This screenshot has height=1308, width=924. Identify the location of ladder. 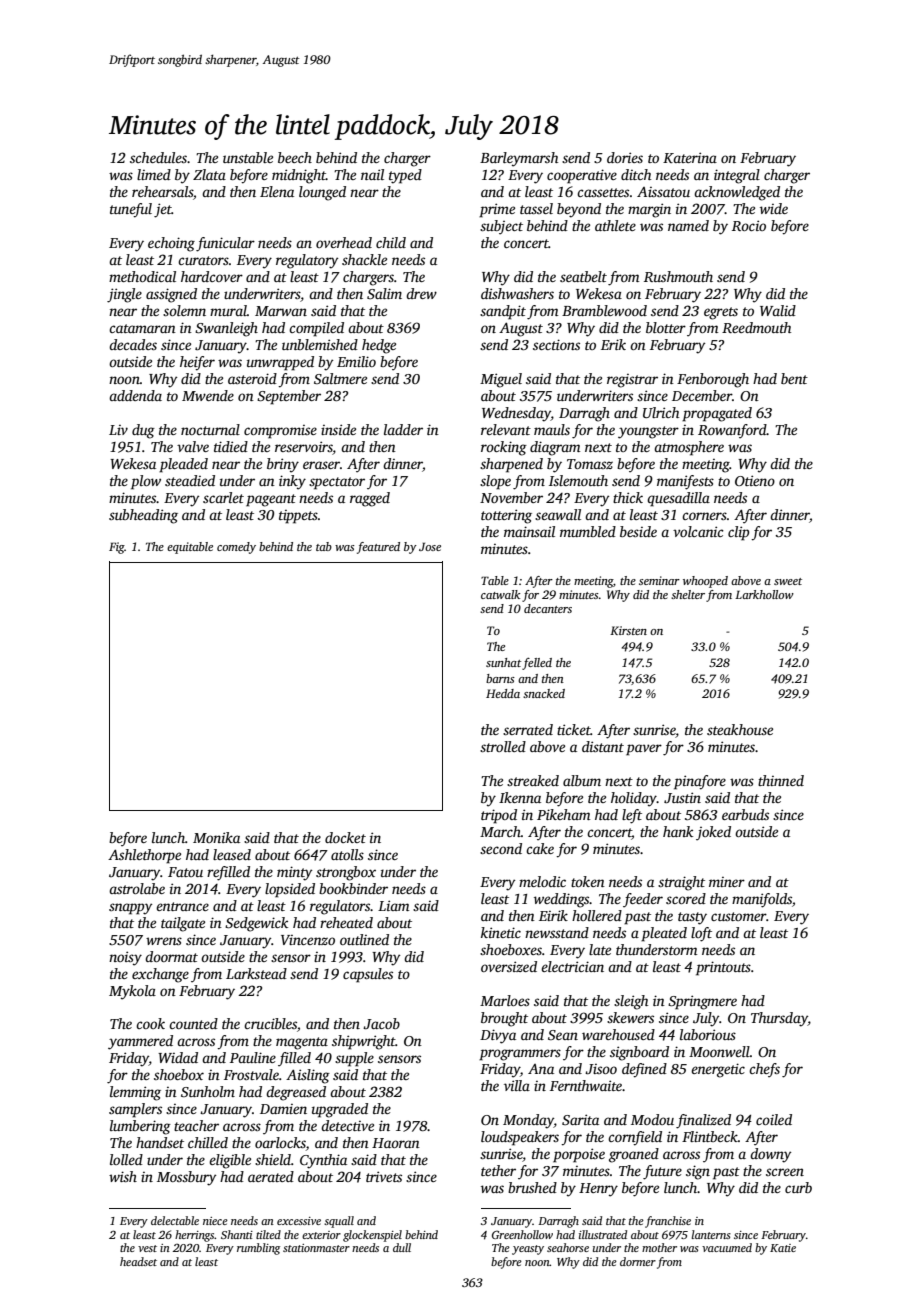
(403, 429).
